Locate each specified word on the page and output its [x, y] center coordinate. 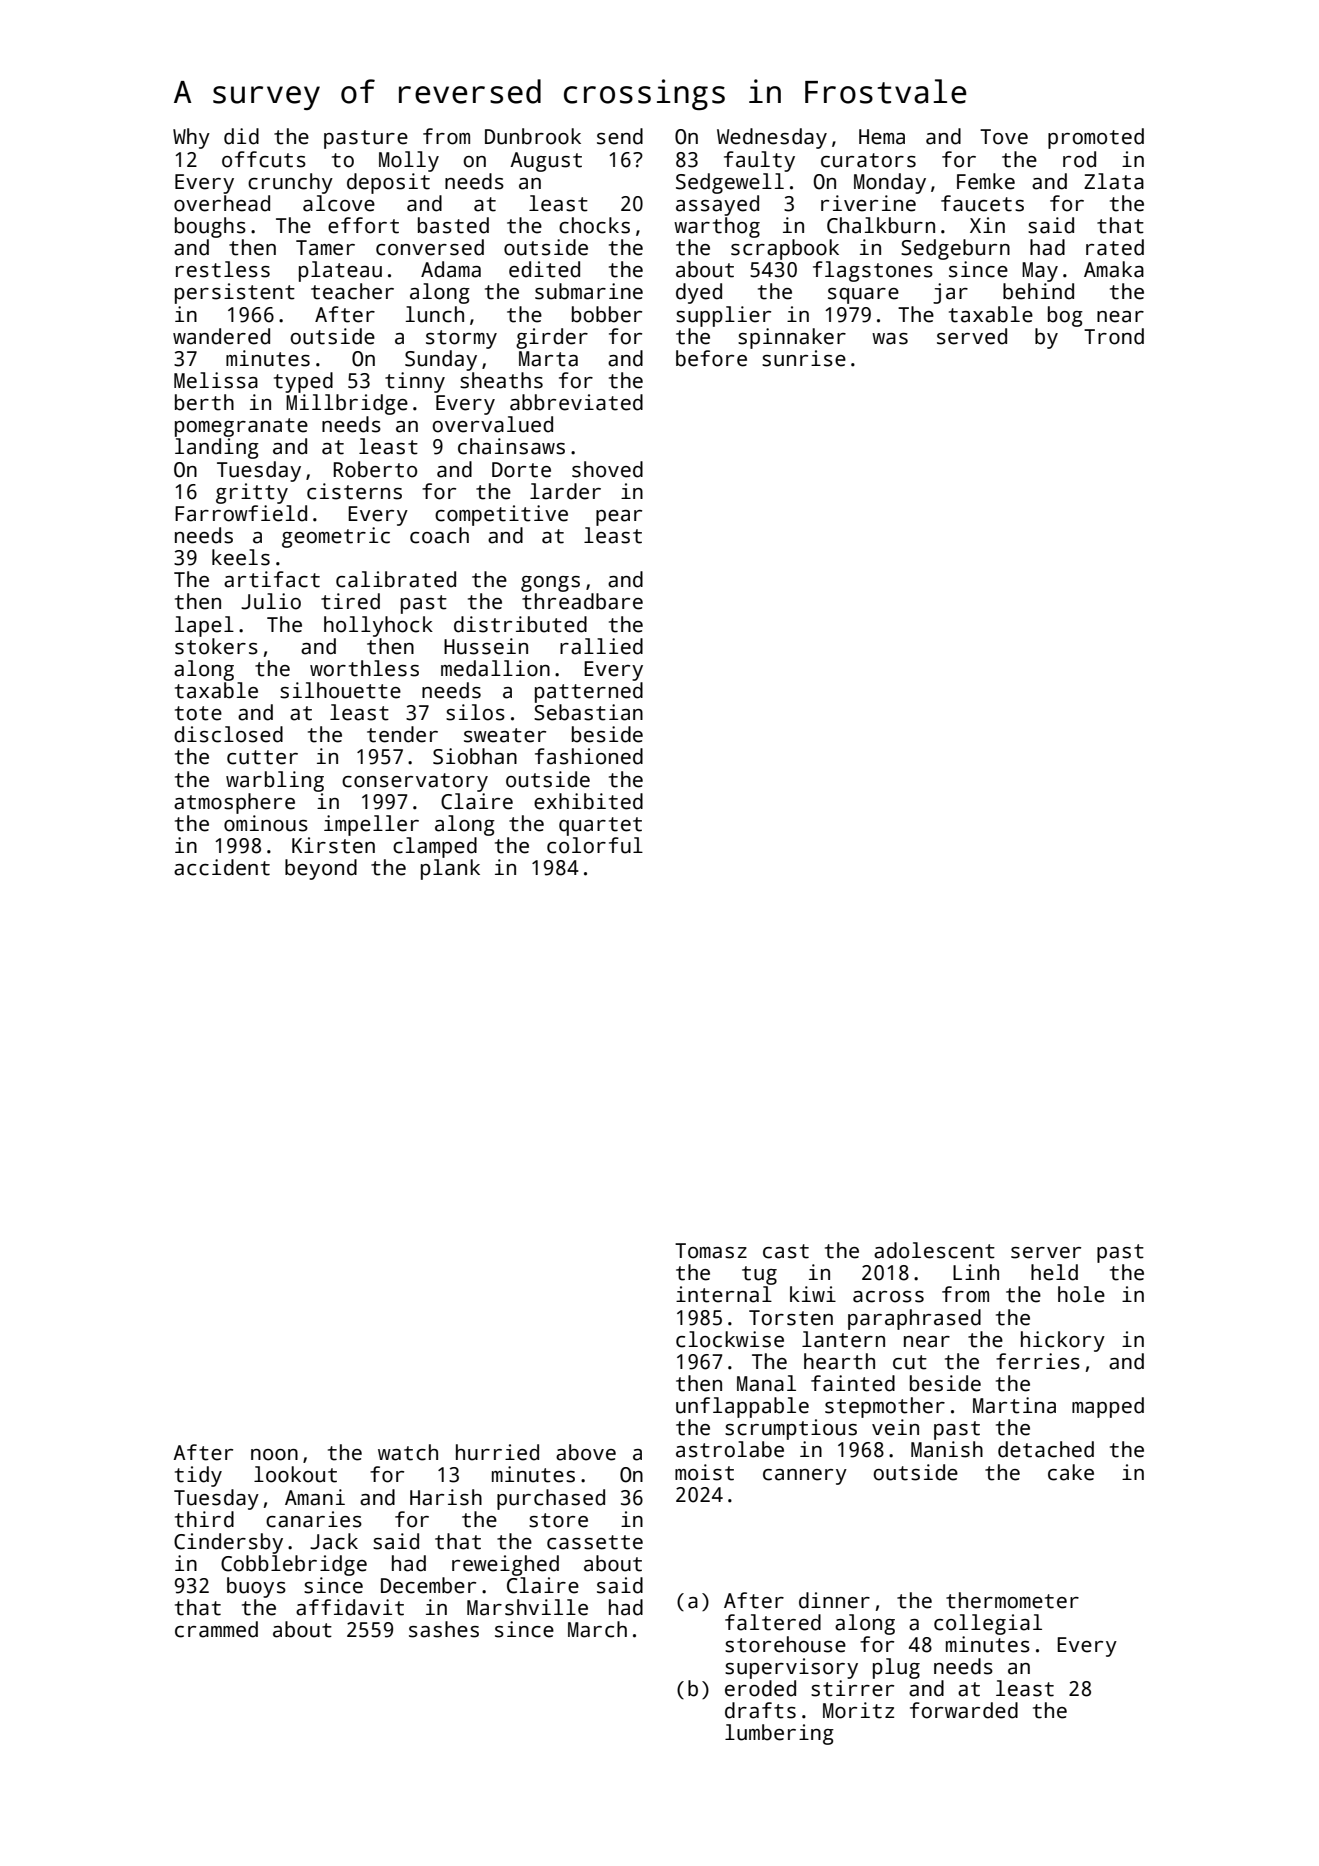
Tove [1004, 137]
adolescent [934, 1250]
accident [222, 867]
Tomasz [711, 1251]
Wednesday [772, 138]
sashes [444, 1629]
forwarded [964, 1710]
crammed [216, 1629]
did [241, 136]
